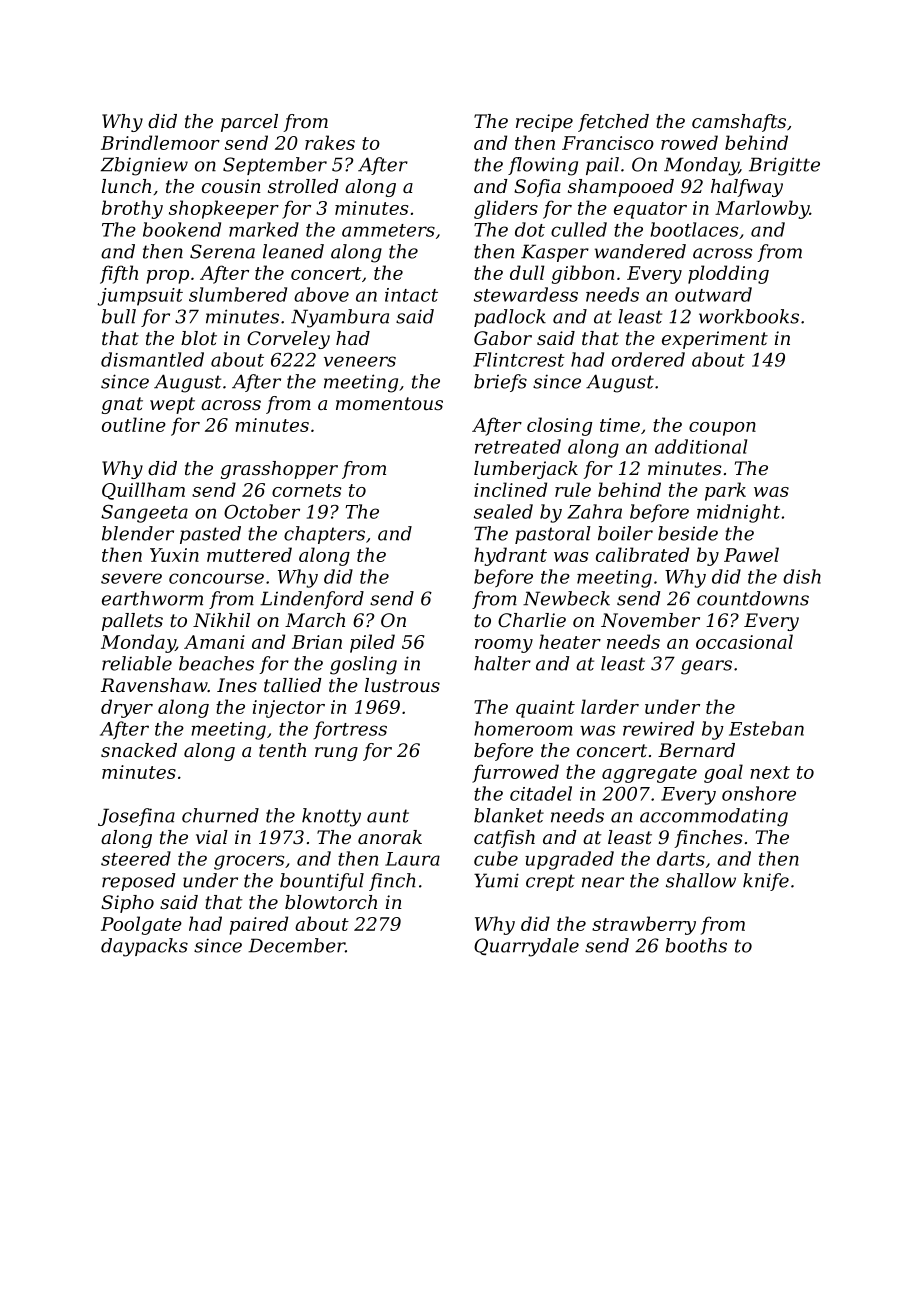 This screenshot has width=924, height=1314. What do you see at coordinates (715, 340) in the screenshot?
I see `experiment` at bounding box center [715, 340].
